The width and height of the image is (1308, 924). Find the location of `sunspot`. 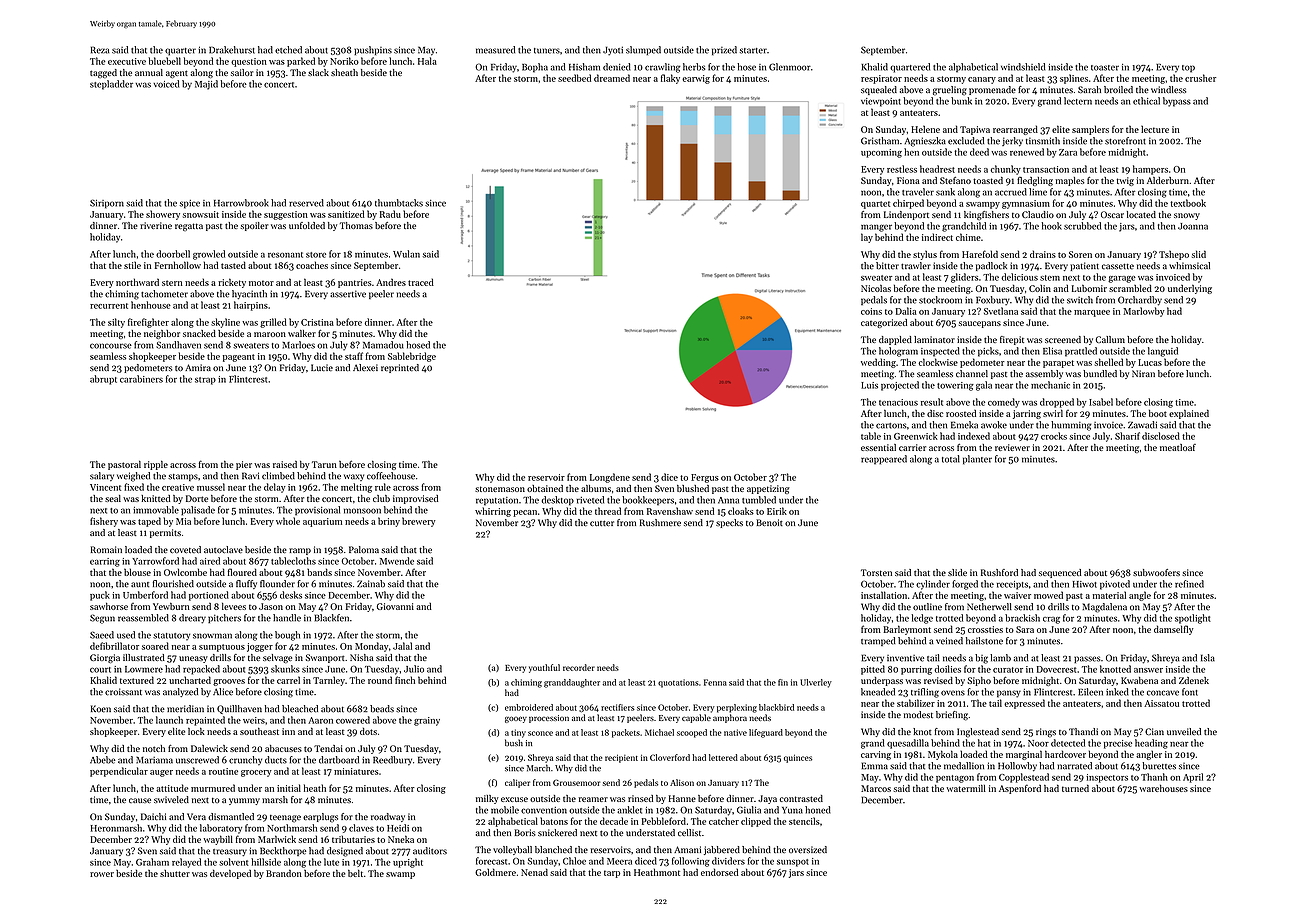

sunspot is located at coordinates (793, 863).
